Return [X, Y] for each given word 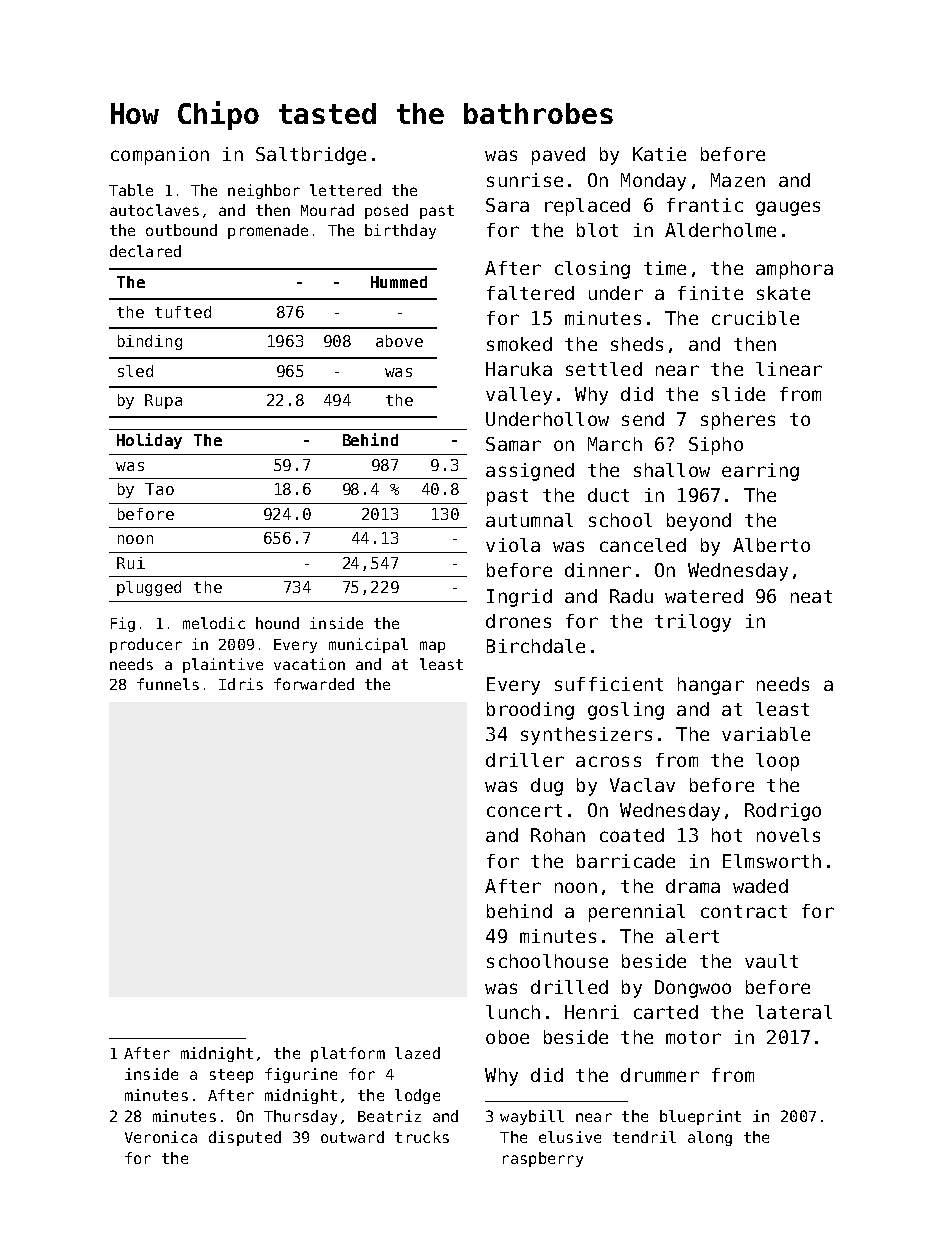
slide [738, 394]
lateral [794, 1012]
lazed [417, 1053]
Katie [659, 154]
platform [348, 1054]
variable [766, 734]
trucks [422, 1137]
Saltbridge [311, 156]
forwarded [314, 684]
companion [160, 156]
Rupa [163, 401]
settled [604, 369]
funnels [168, 684]
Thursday [300, 1117]
